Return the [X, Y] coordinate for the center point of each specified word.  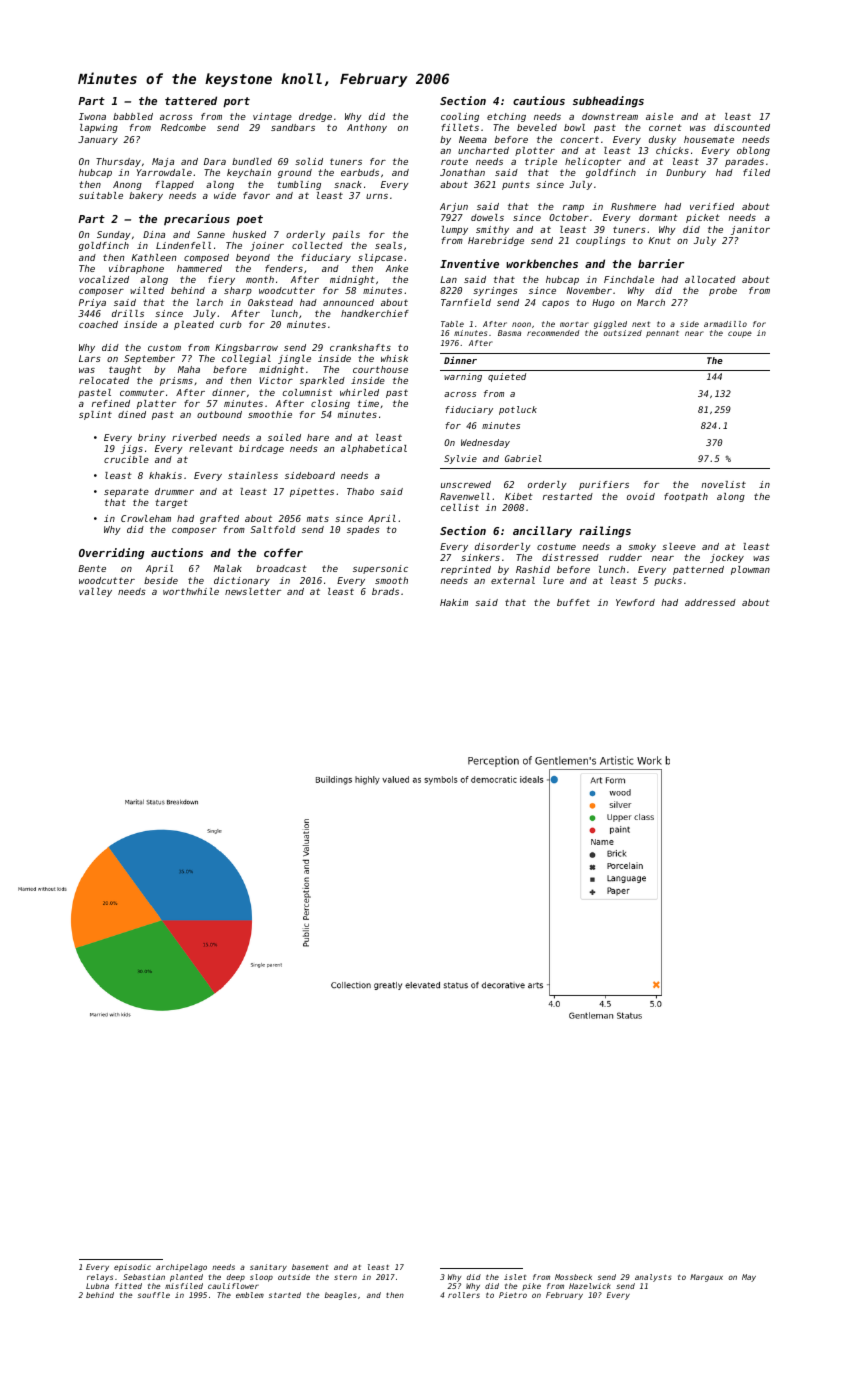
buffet [573, 602]
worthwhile [191, 591]
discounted [742, 127]
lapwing [99, 128]
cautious [539, 100]
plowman [750, 570]
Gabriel [523, 458]
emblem [250, 1295]
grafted [219, 519]
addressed [710, 602]
